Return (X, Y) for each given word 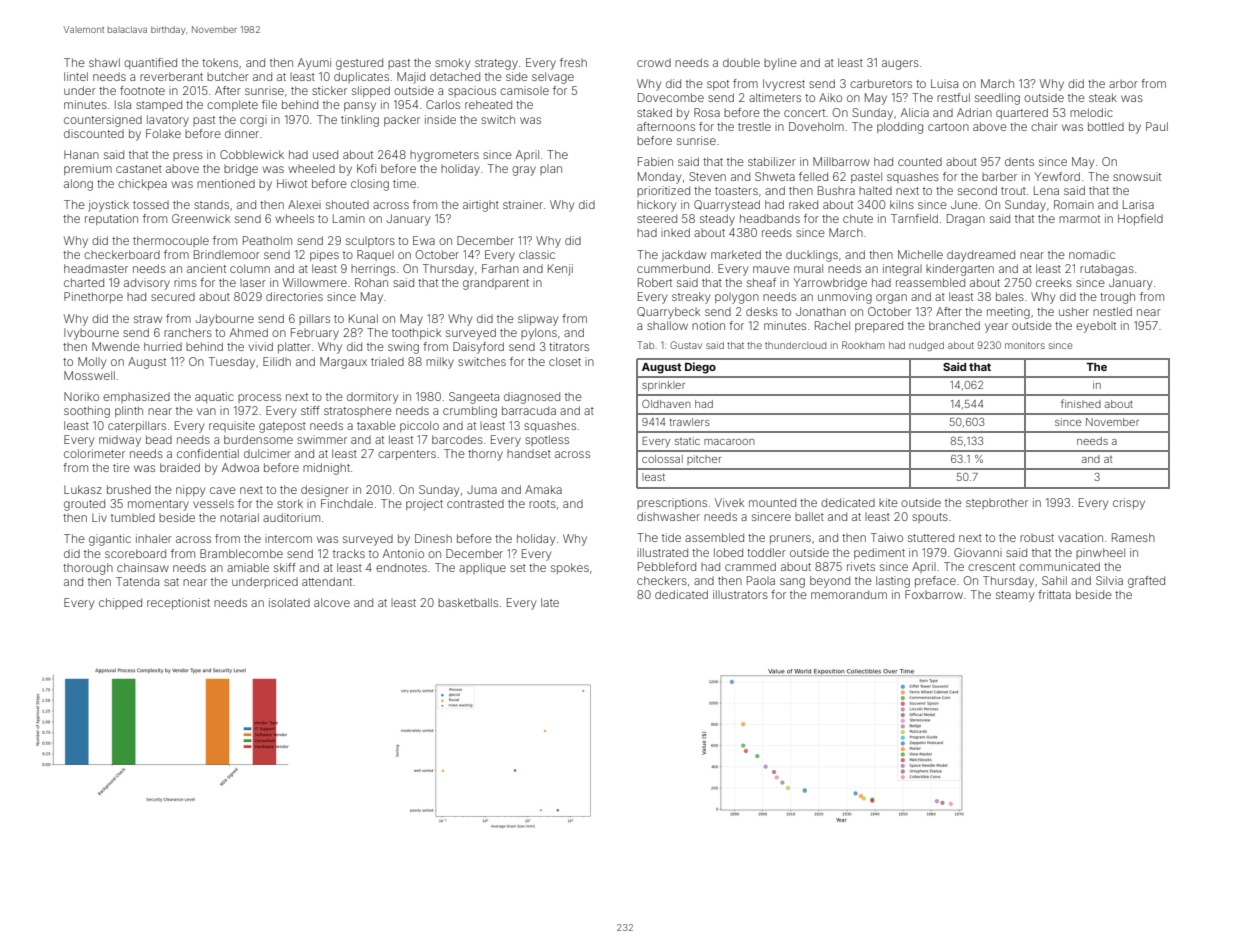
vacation (1080, 537)
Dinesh (433, 538)
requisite (232, 426)
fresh (573, 62)
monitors (1025, 345)
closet (565, 361)
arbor (1123, 84)
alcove (332, 602)
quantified (150, 63)
